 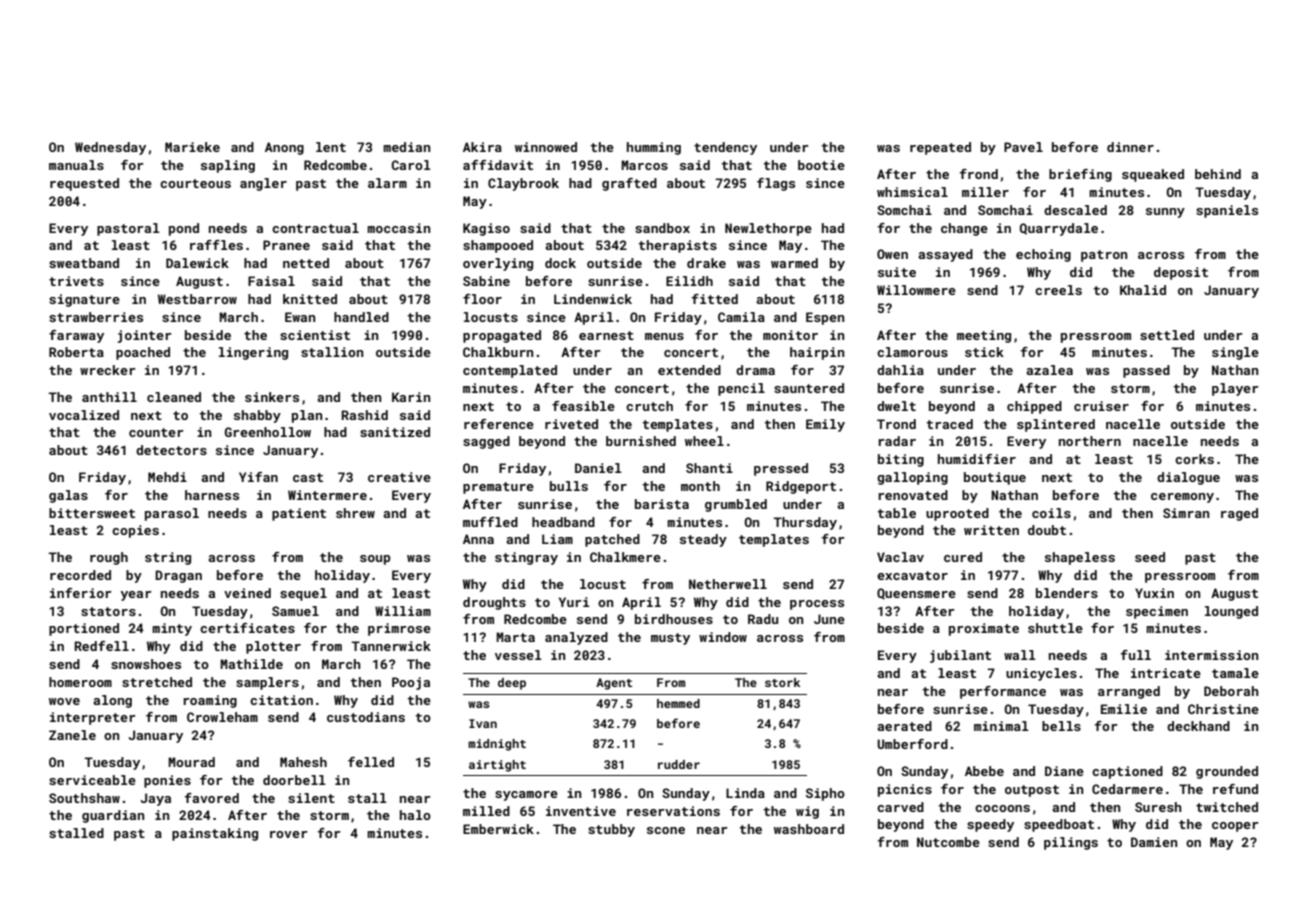 What do you see at coordinates (1104, 256) in the page?
I see `patron` at bounding box center [1104, 256].
